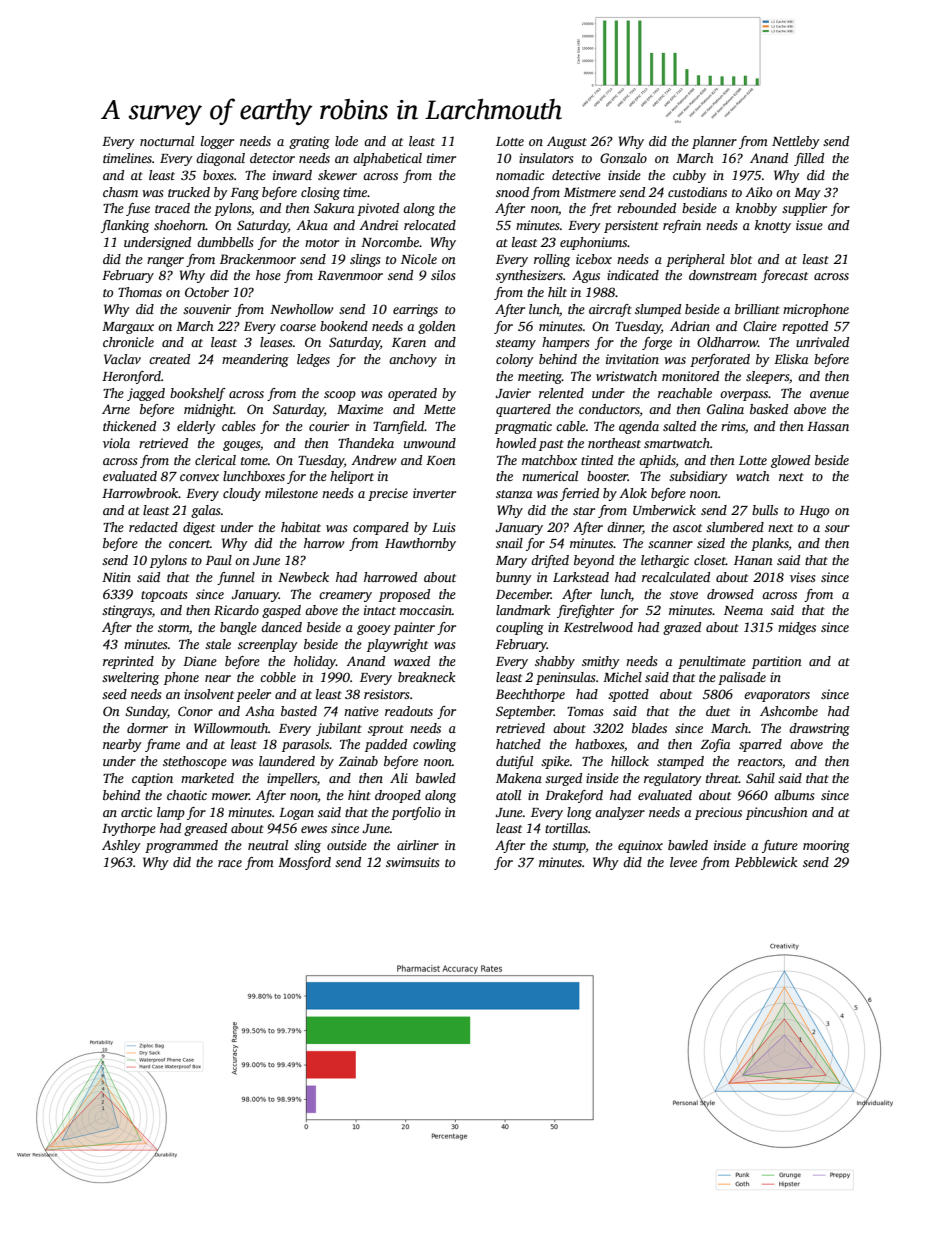  What do you see at coordinates (777, 696) in the screenshot?
I see `evaporators` at bounding box center [777, 696].
